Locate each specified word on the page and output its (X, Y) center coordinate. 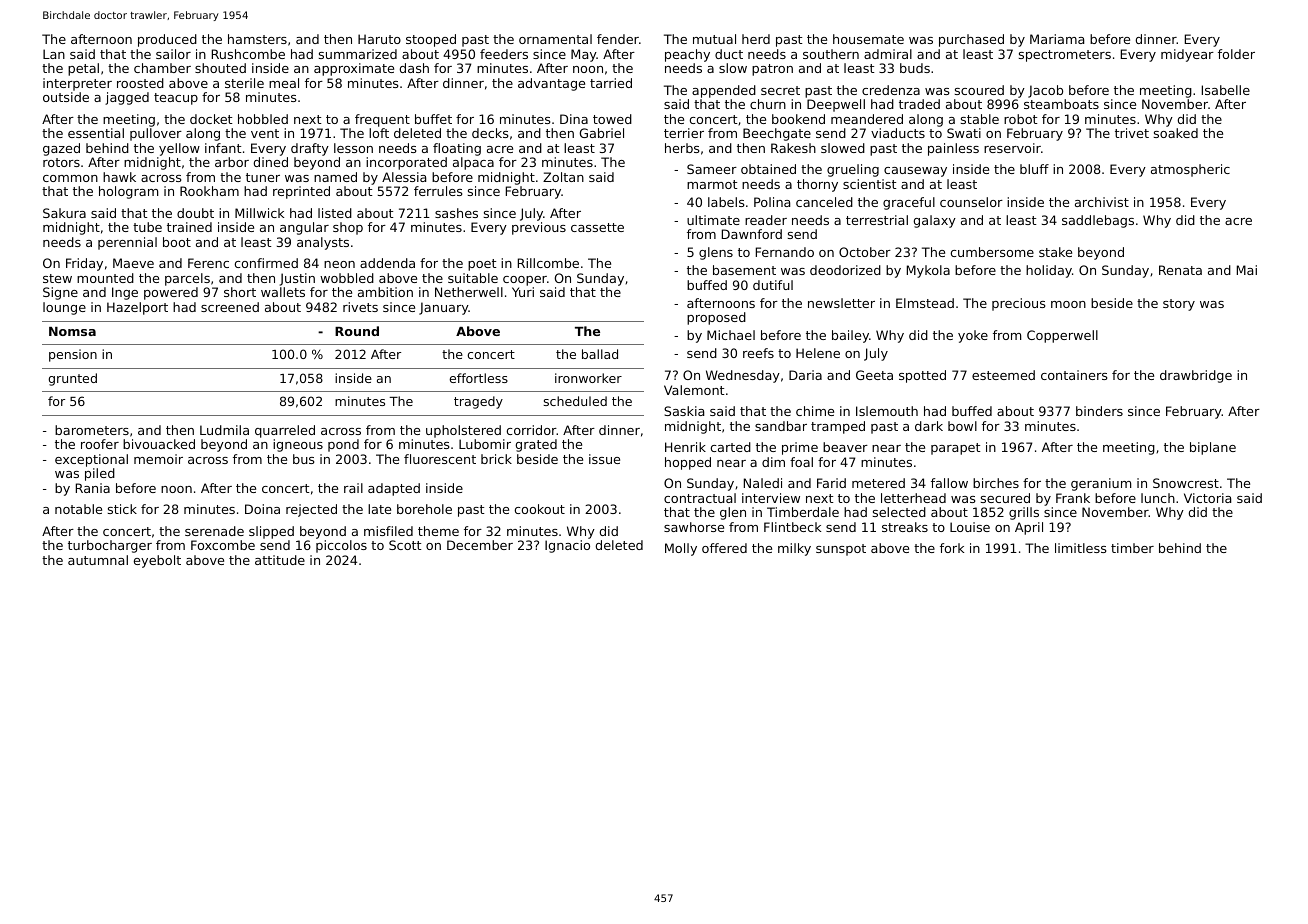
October (865, 252)
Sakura (64, 213)
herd (756, 39)
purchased (971, 40)
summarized (358, 54)
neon (339, 264)
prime (800, 448)
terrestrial (877, 220)
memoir (158, 459)
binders (1099, 411)
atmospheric (1190, 170)
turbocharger (110, 546)
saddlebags (1098, 221)
